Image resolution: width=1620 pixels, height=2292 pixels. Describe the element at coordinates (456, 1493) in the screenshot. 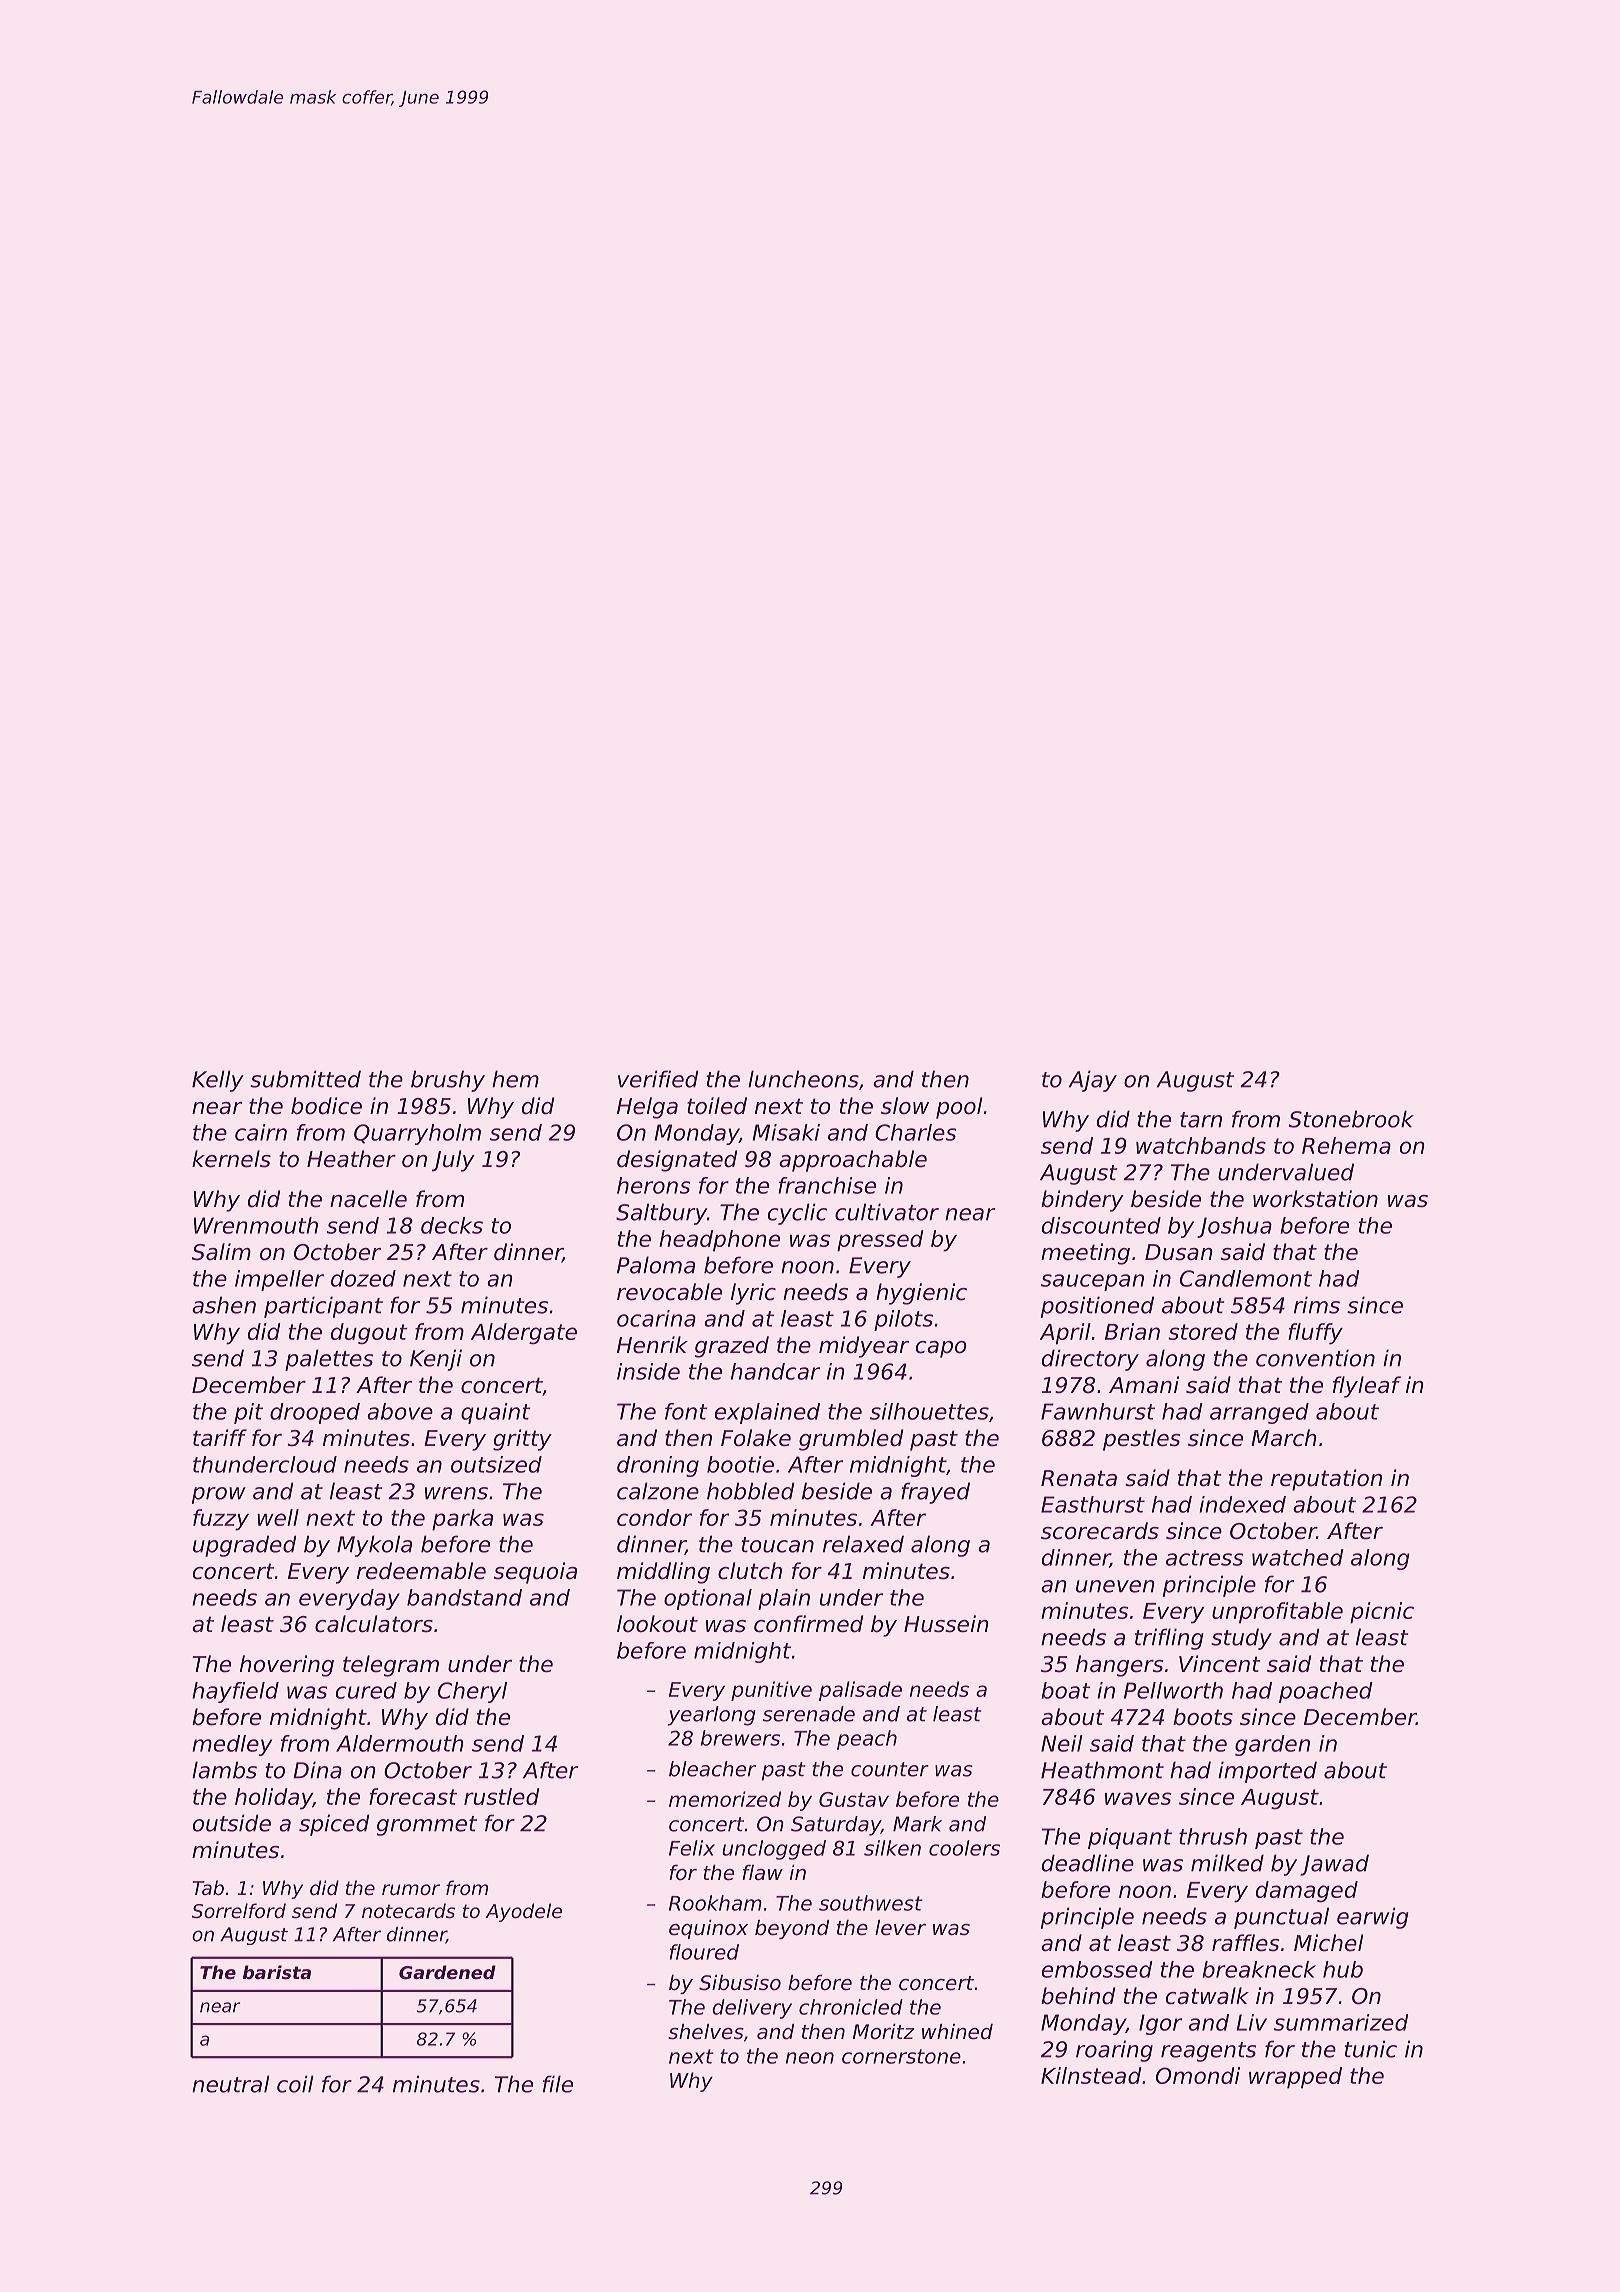

I see `wrens` at that location.
